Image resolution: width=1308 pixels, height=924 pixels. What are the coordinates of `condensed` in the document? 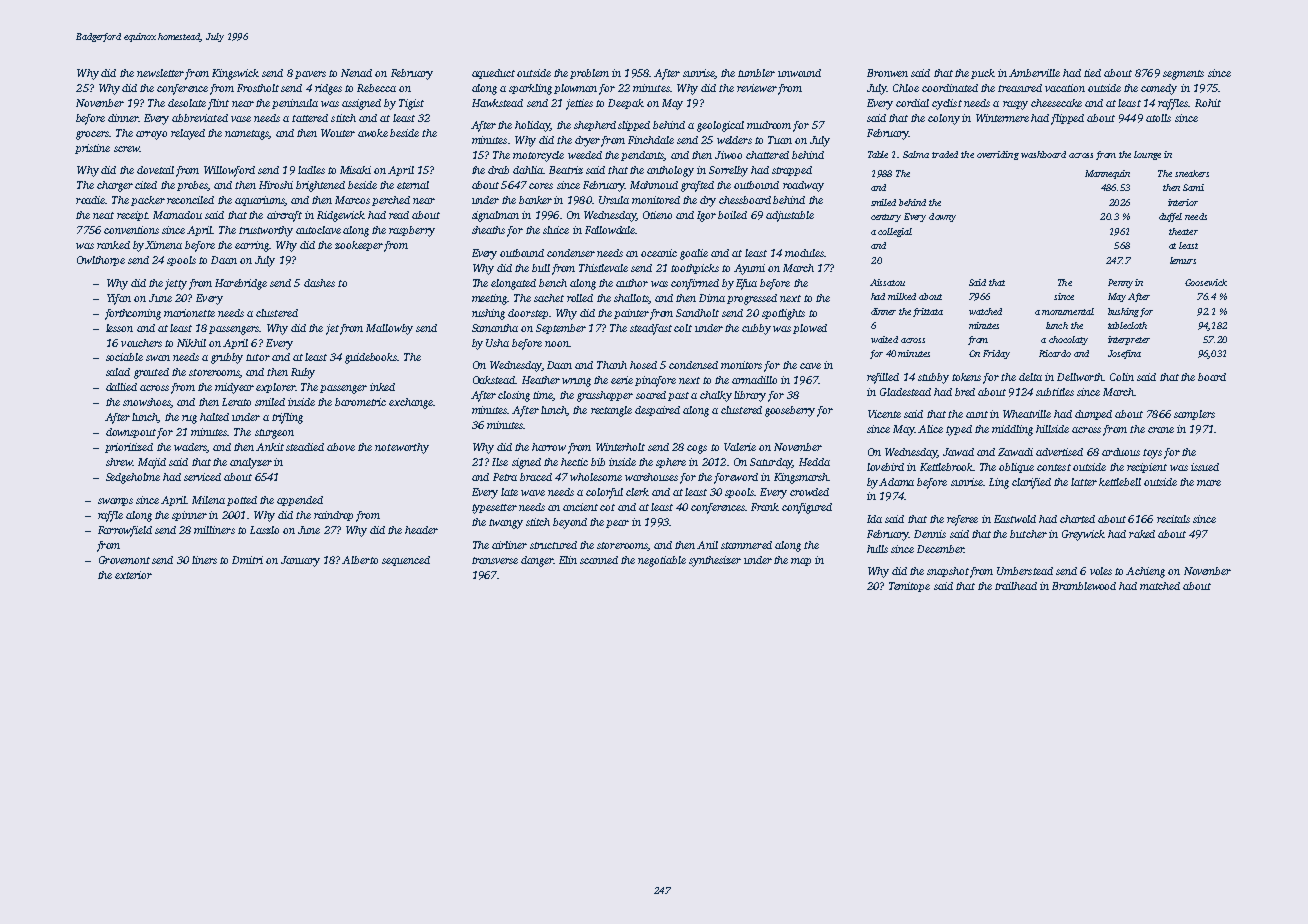 It's located at (693, 365).
